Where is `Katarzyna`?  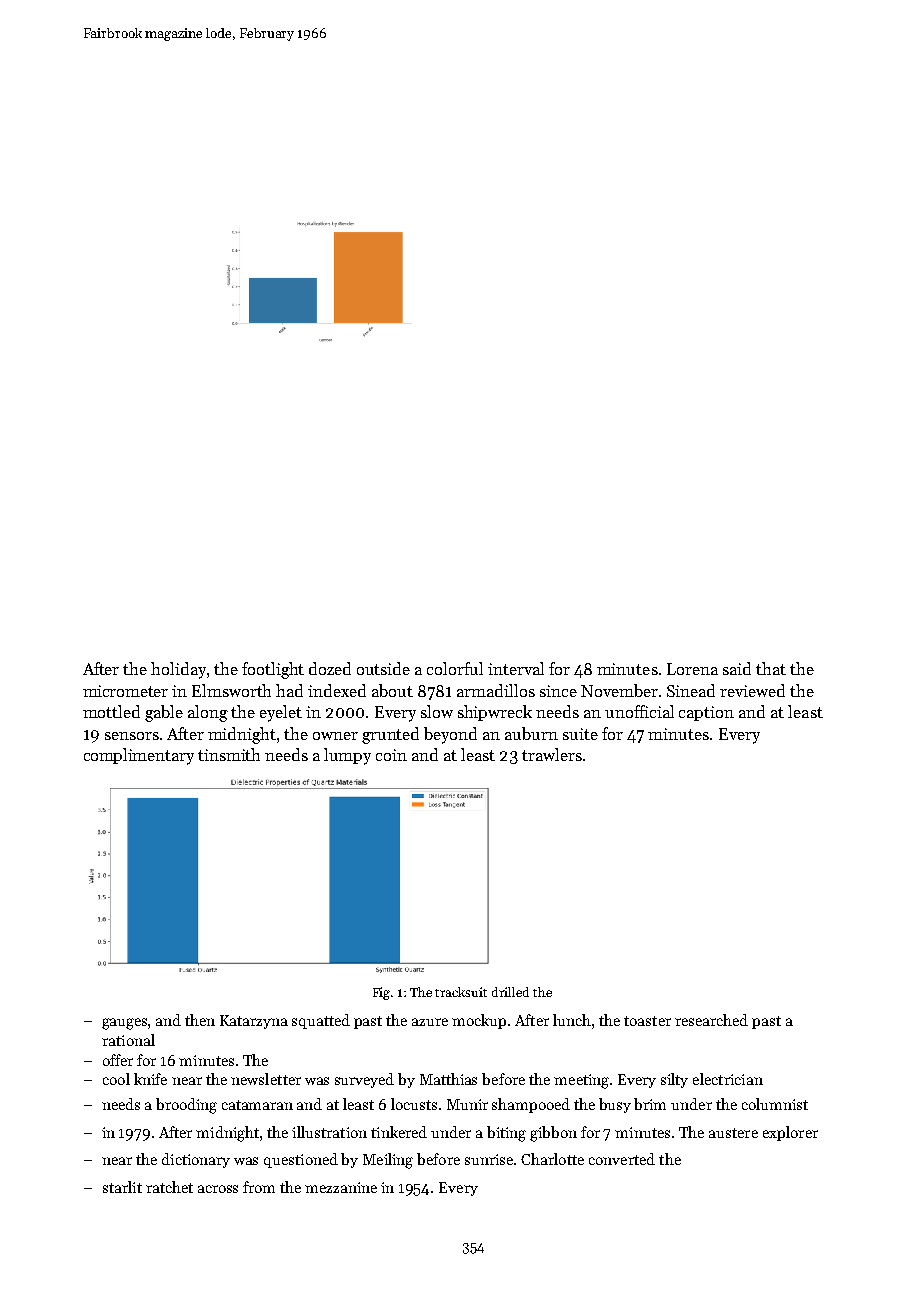
Katarzyna is located at coordinates (254, 1022).
